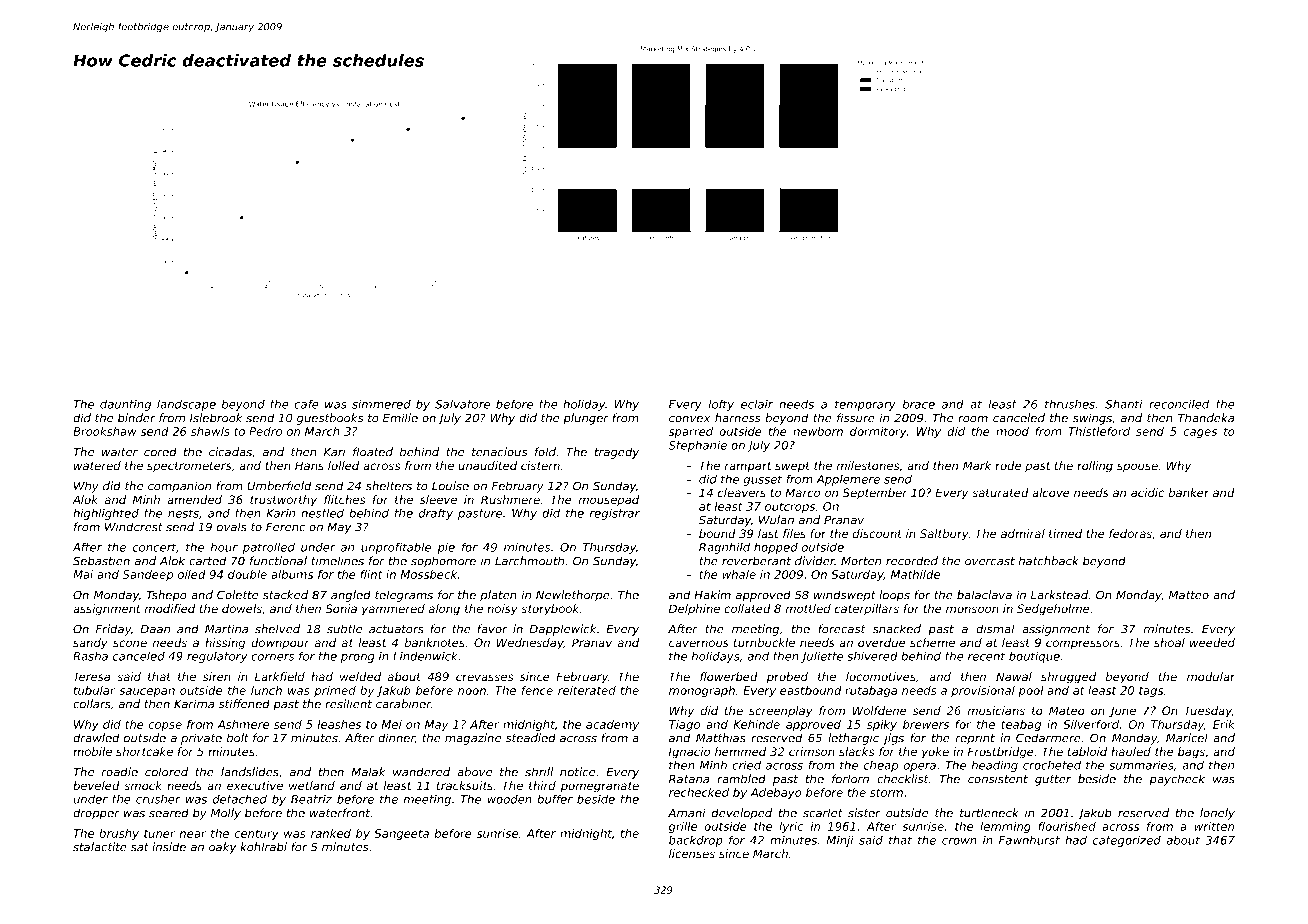 This screenshot has width=1308, height=924. What do you see at coordinates (1179, 404) in the screenshot?
I see `reconciled` at bounding box center [1179, 404].
